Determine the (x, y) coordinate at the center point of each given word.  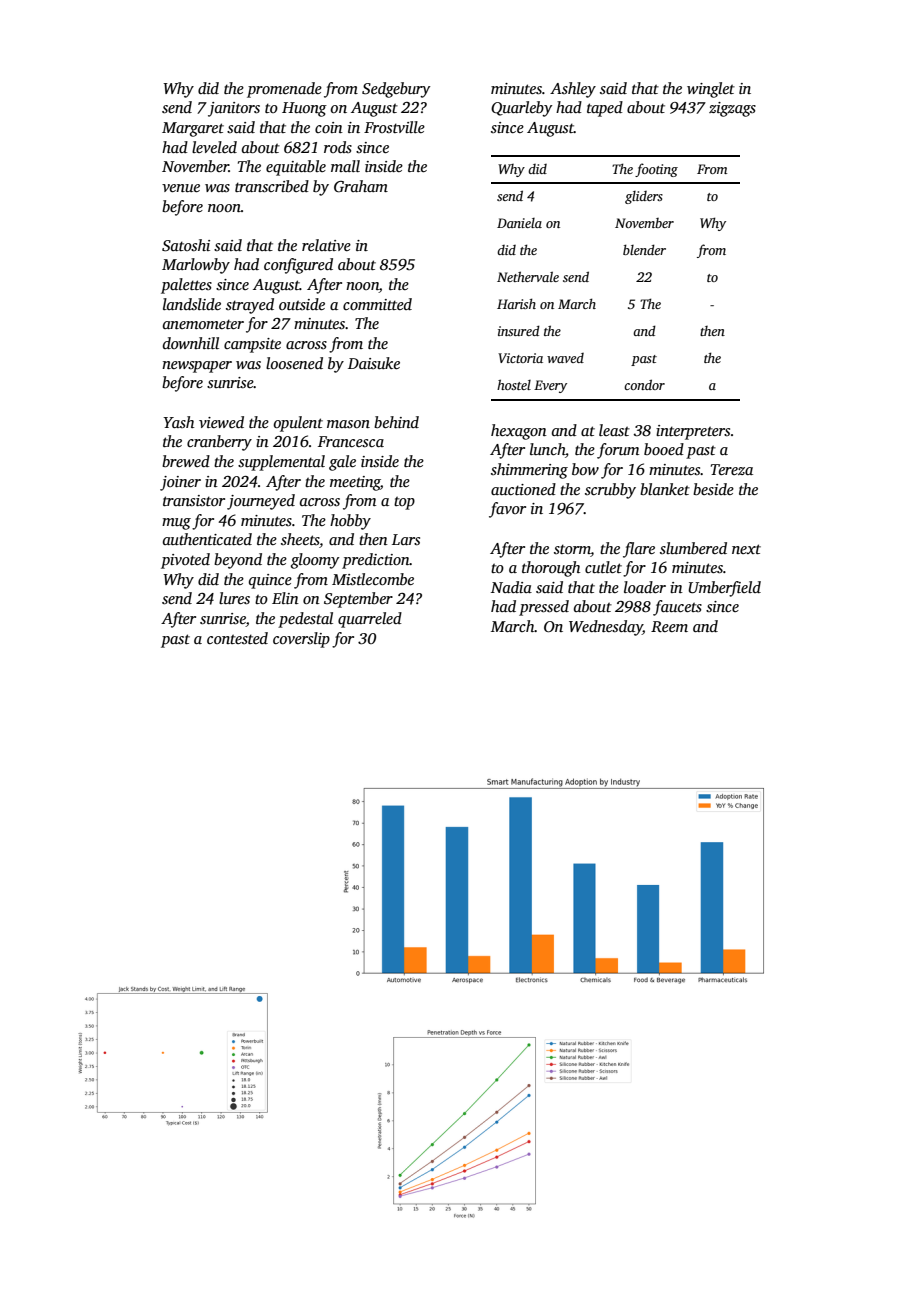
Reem (669, 626)
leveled (214, 147)
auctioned (523, 489)
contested (237, 638)
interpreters (693, 432)
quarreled (370, 620)
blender (644, 249)
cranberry (219, 443)
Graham (361, 186)
